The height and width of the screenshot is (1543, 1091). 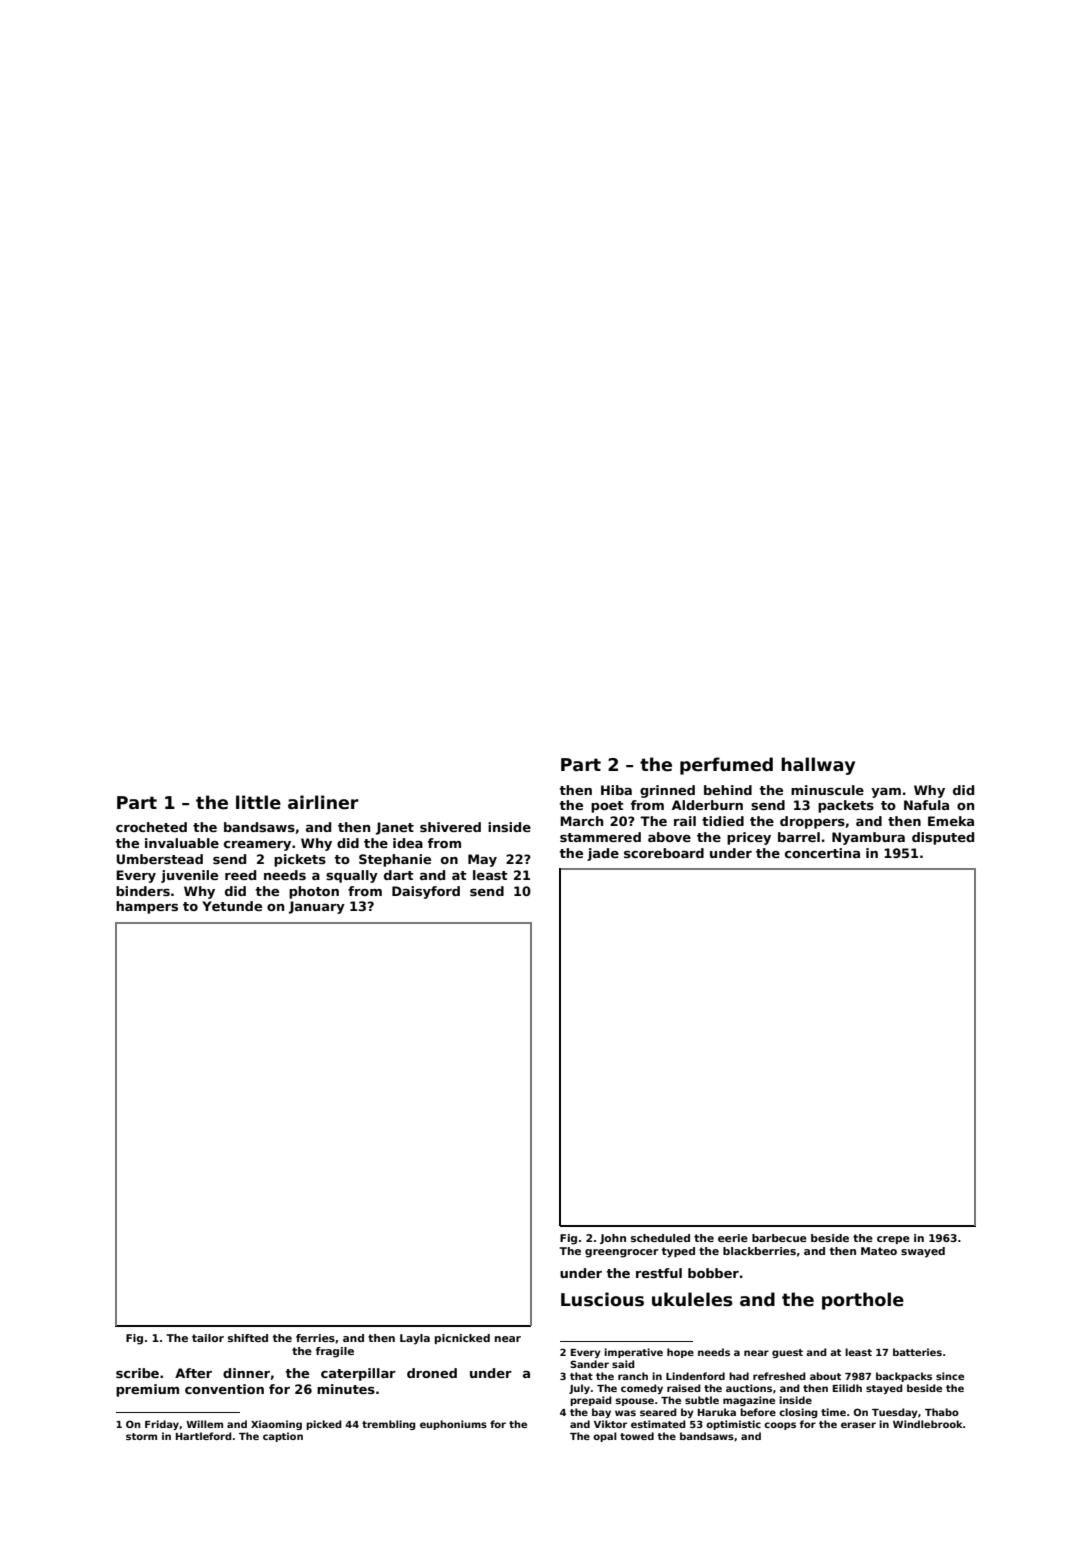 What do you see at coordinates (143, 891) in the screenshot?
I see `binders` at bounding box center [143, 891].
